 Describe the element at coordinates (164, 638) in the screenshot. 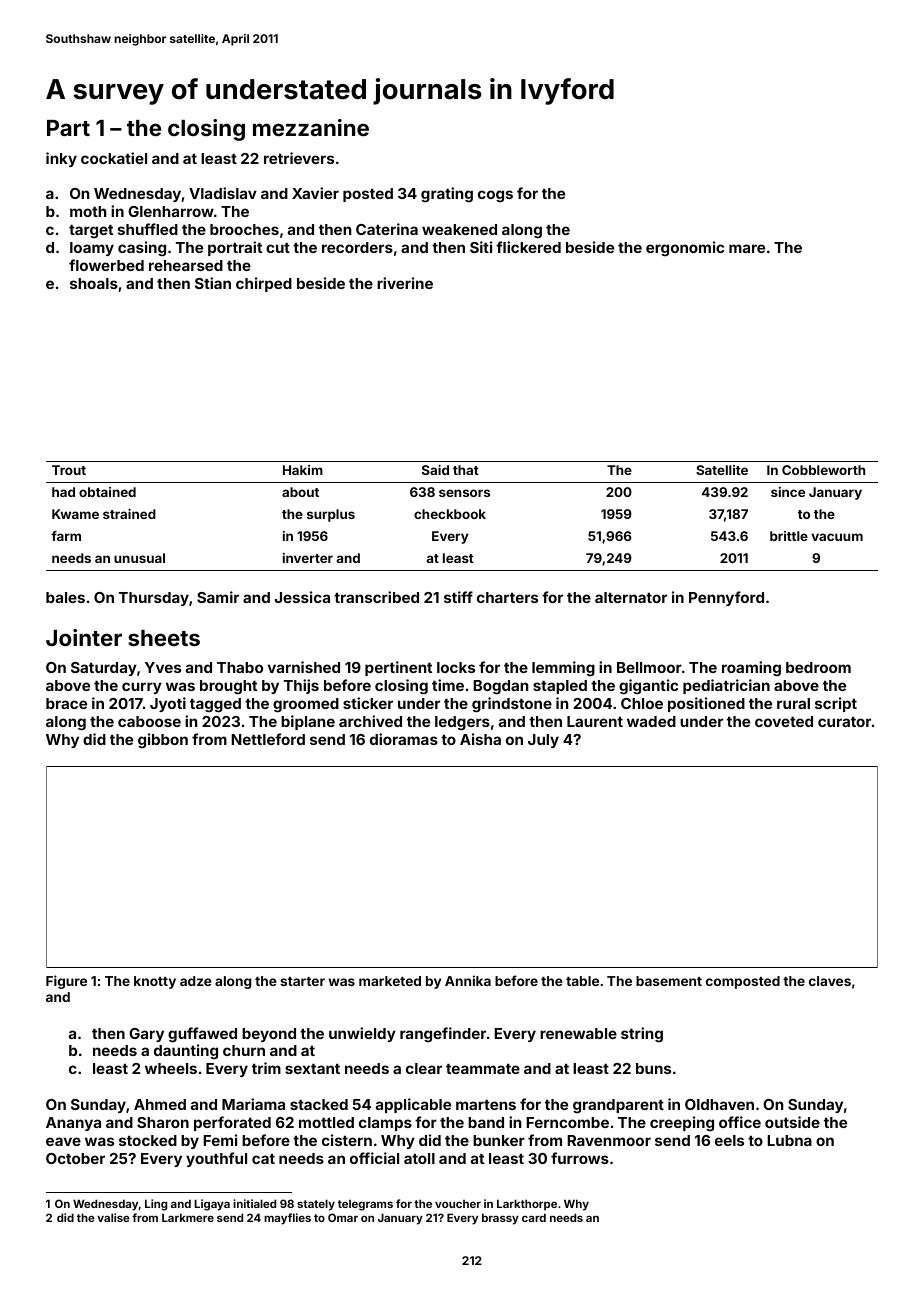

I see `sheets` at that location.
